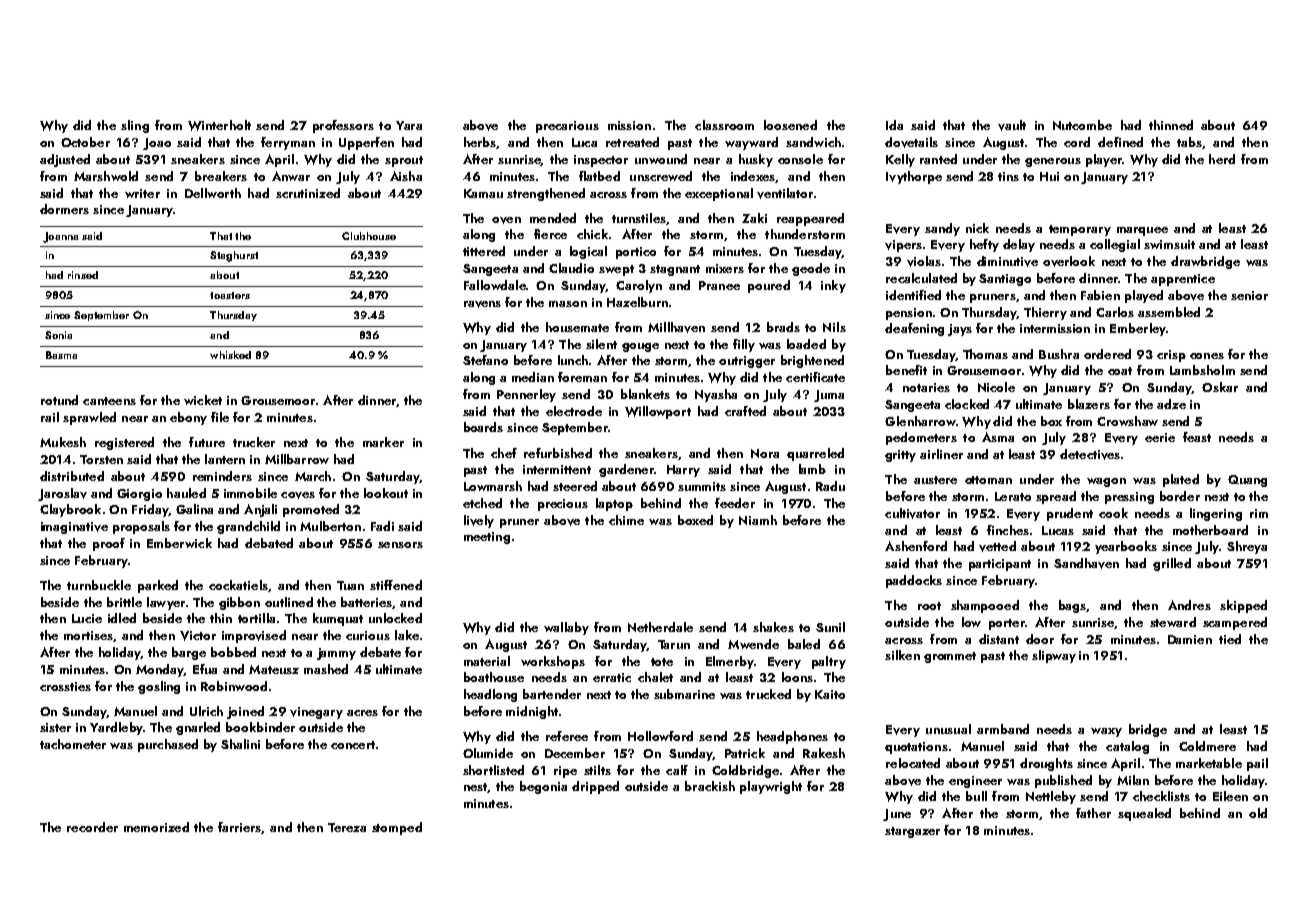 Image resolution: width=1308 pixels, height=924 pixels. Describe the element at coordinates (765, 453) in the screenshot. I see `Nora` at that location.
